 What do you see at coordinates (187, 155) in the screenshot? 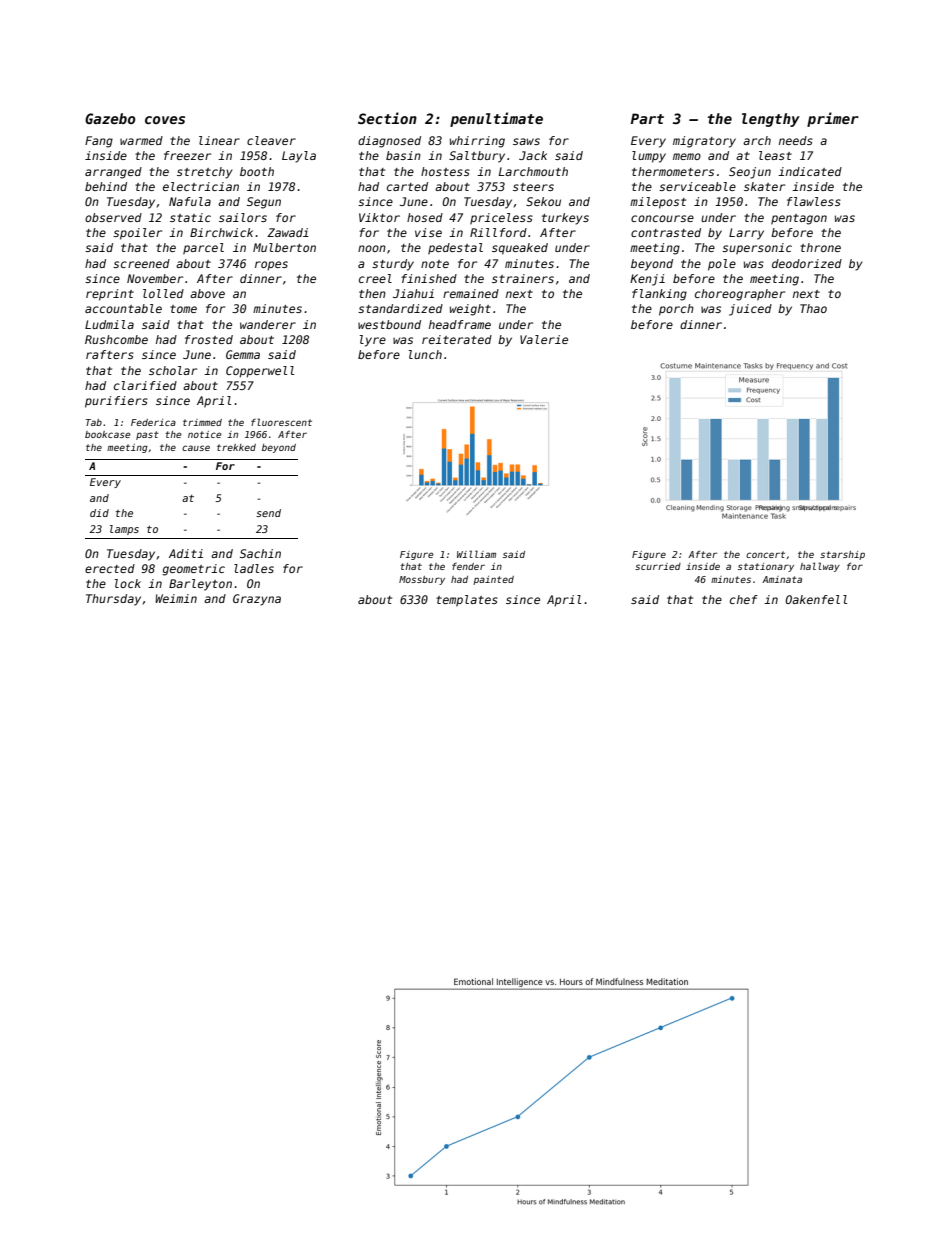
I see `freezer` at bounding box center [187, 155].
